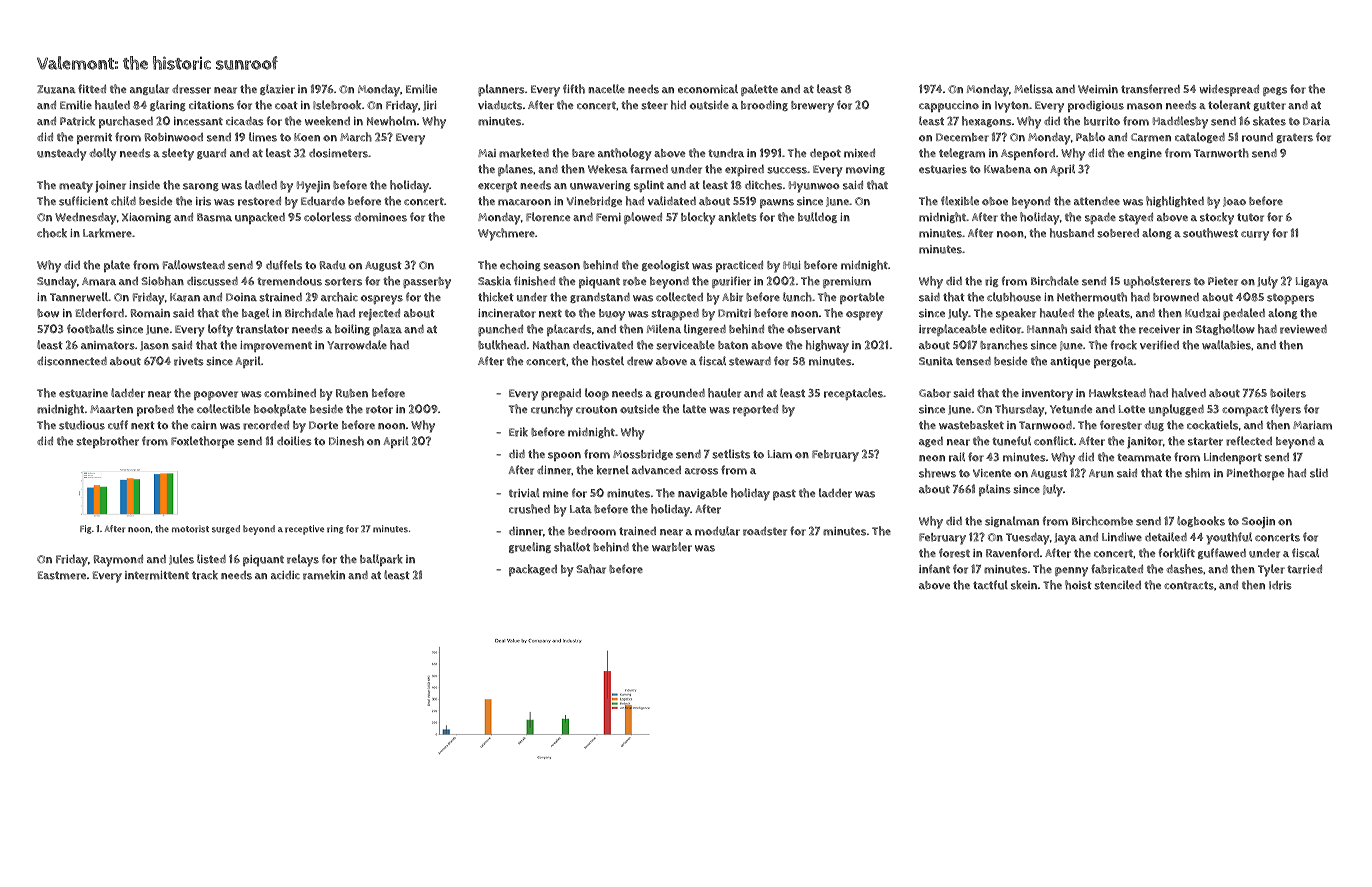  I want to click on collectible, so click(224, 409).
